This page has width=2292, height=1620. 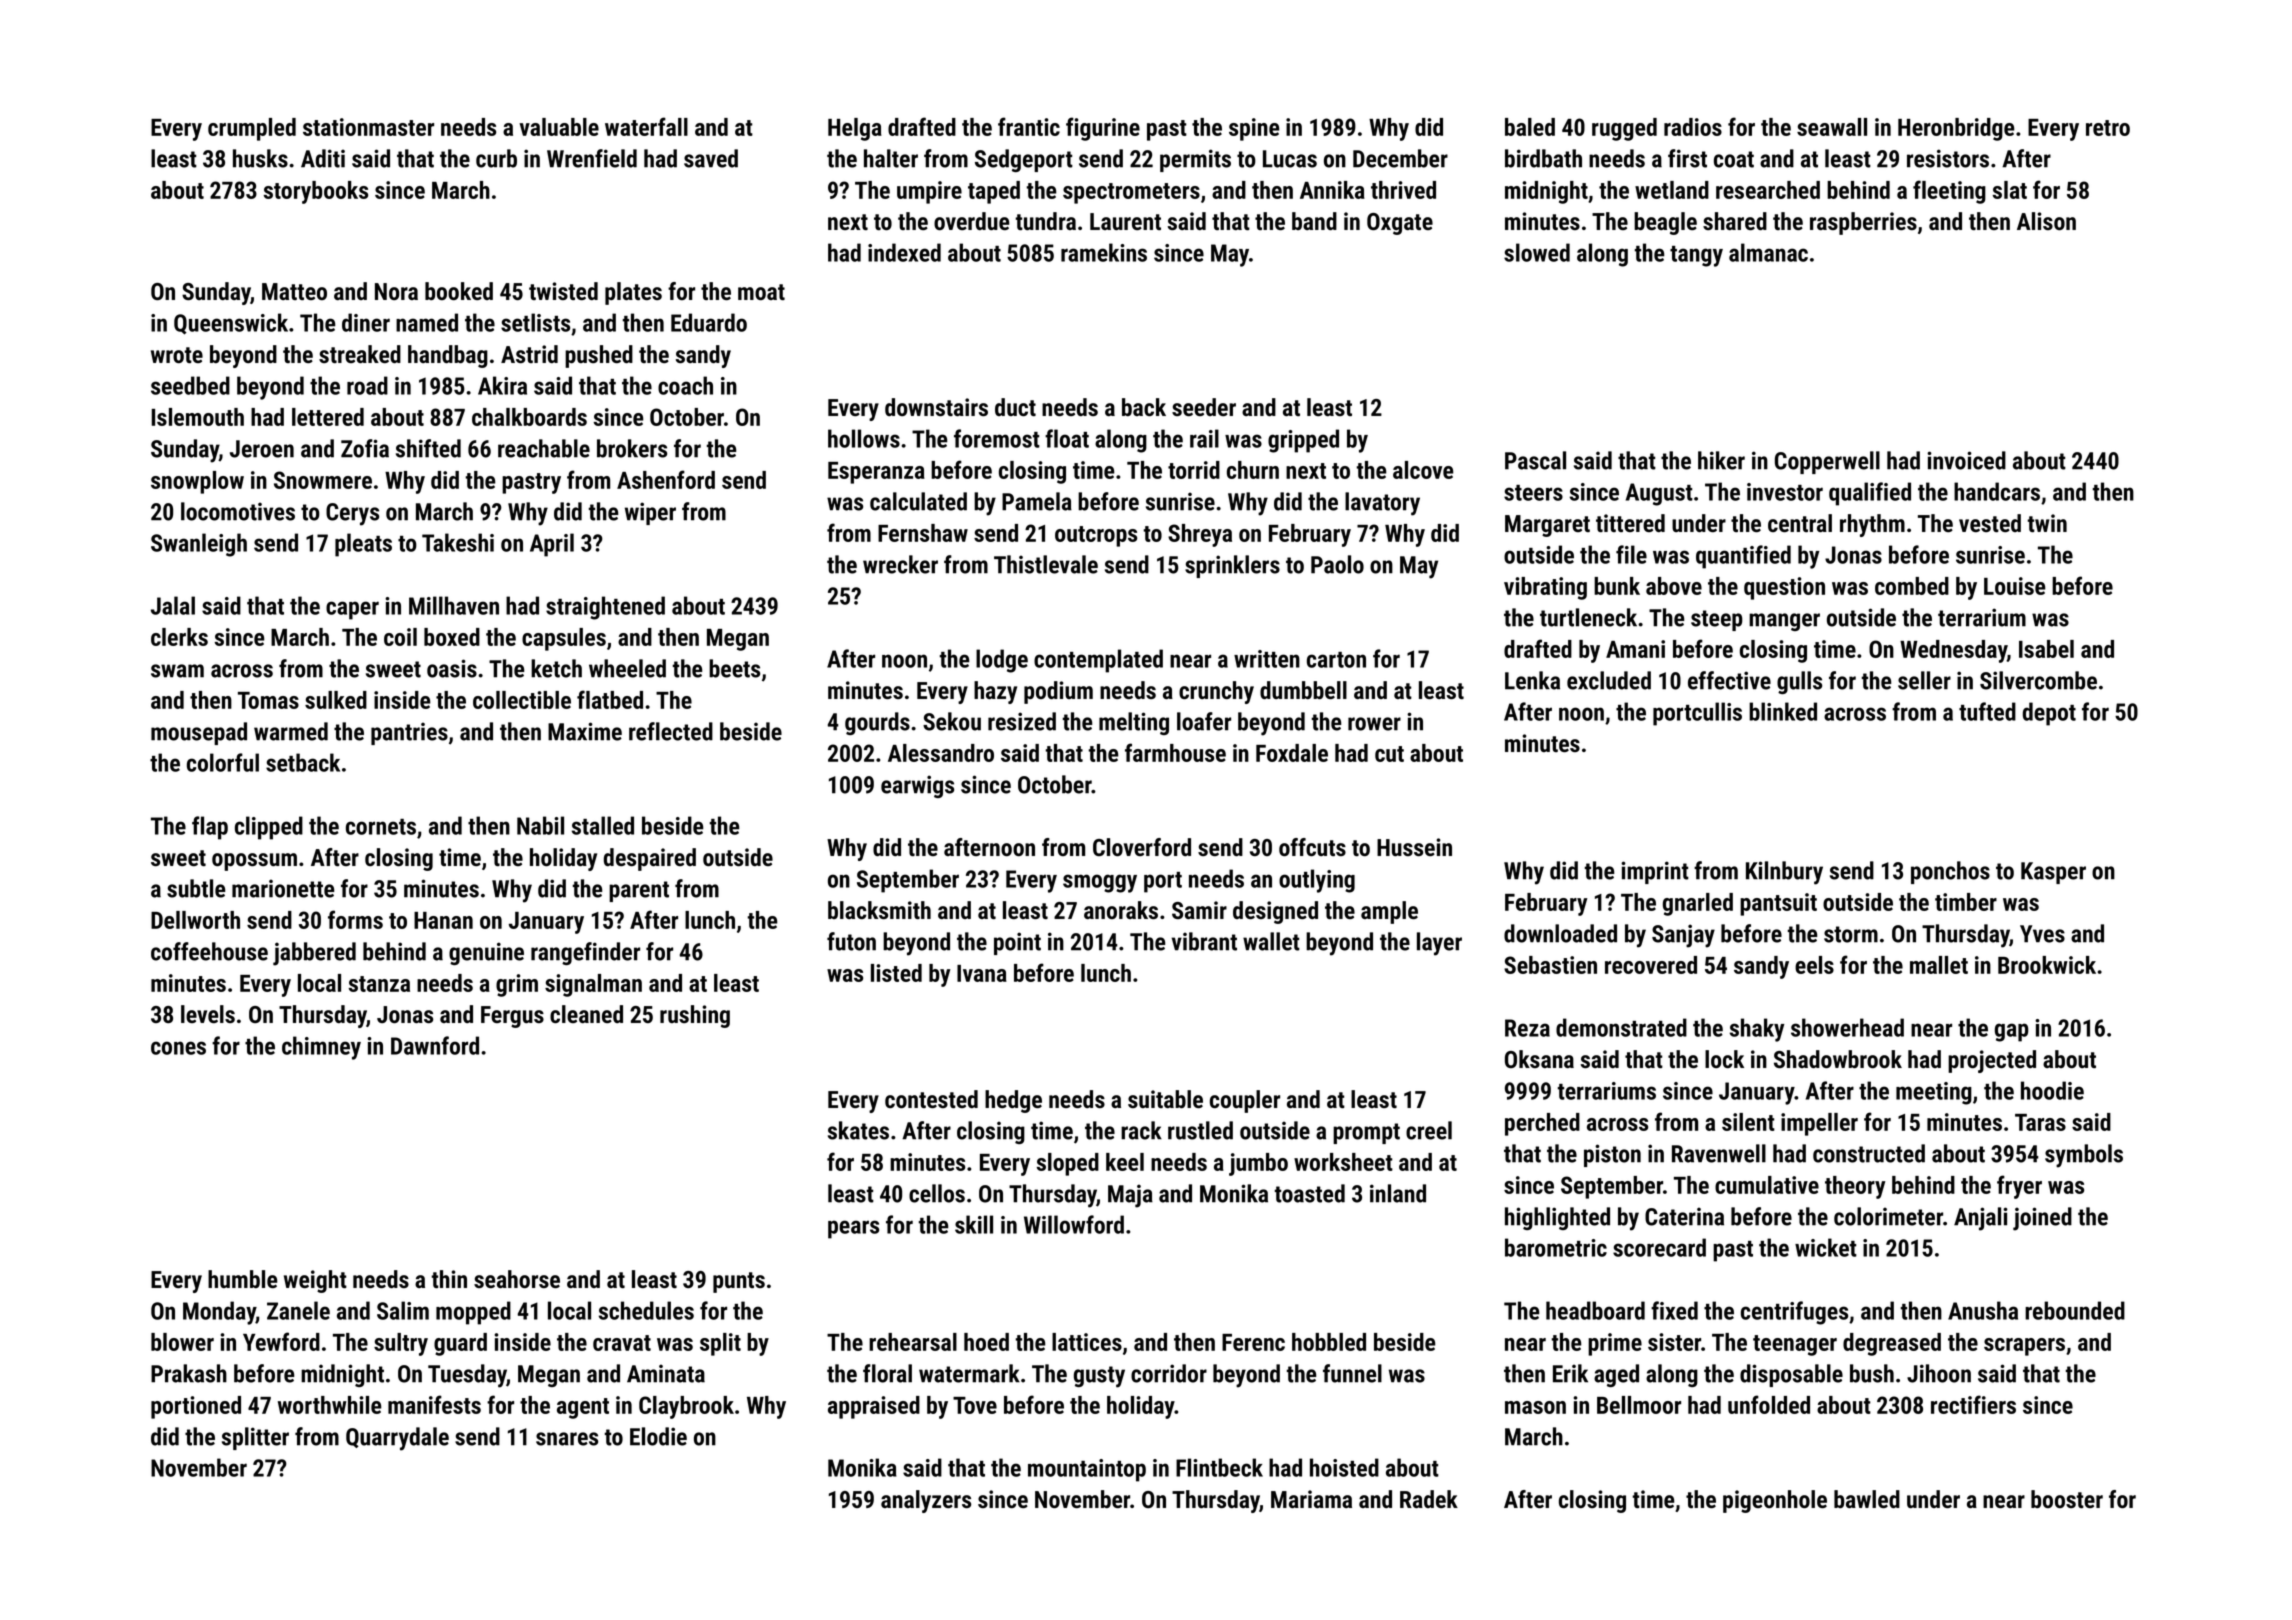 I want to click on lattices, so click(x=1087, y=1342).
